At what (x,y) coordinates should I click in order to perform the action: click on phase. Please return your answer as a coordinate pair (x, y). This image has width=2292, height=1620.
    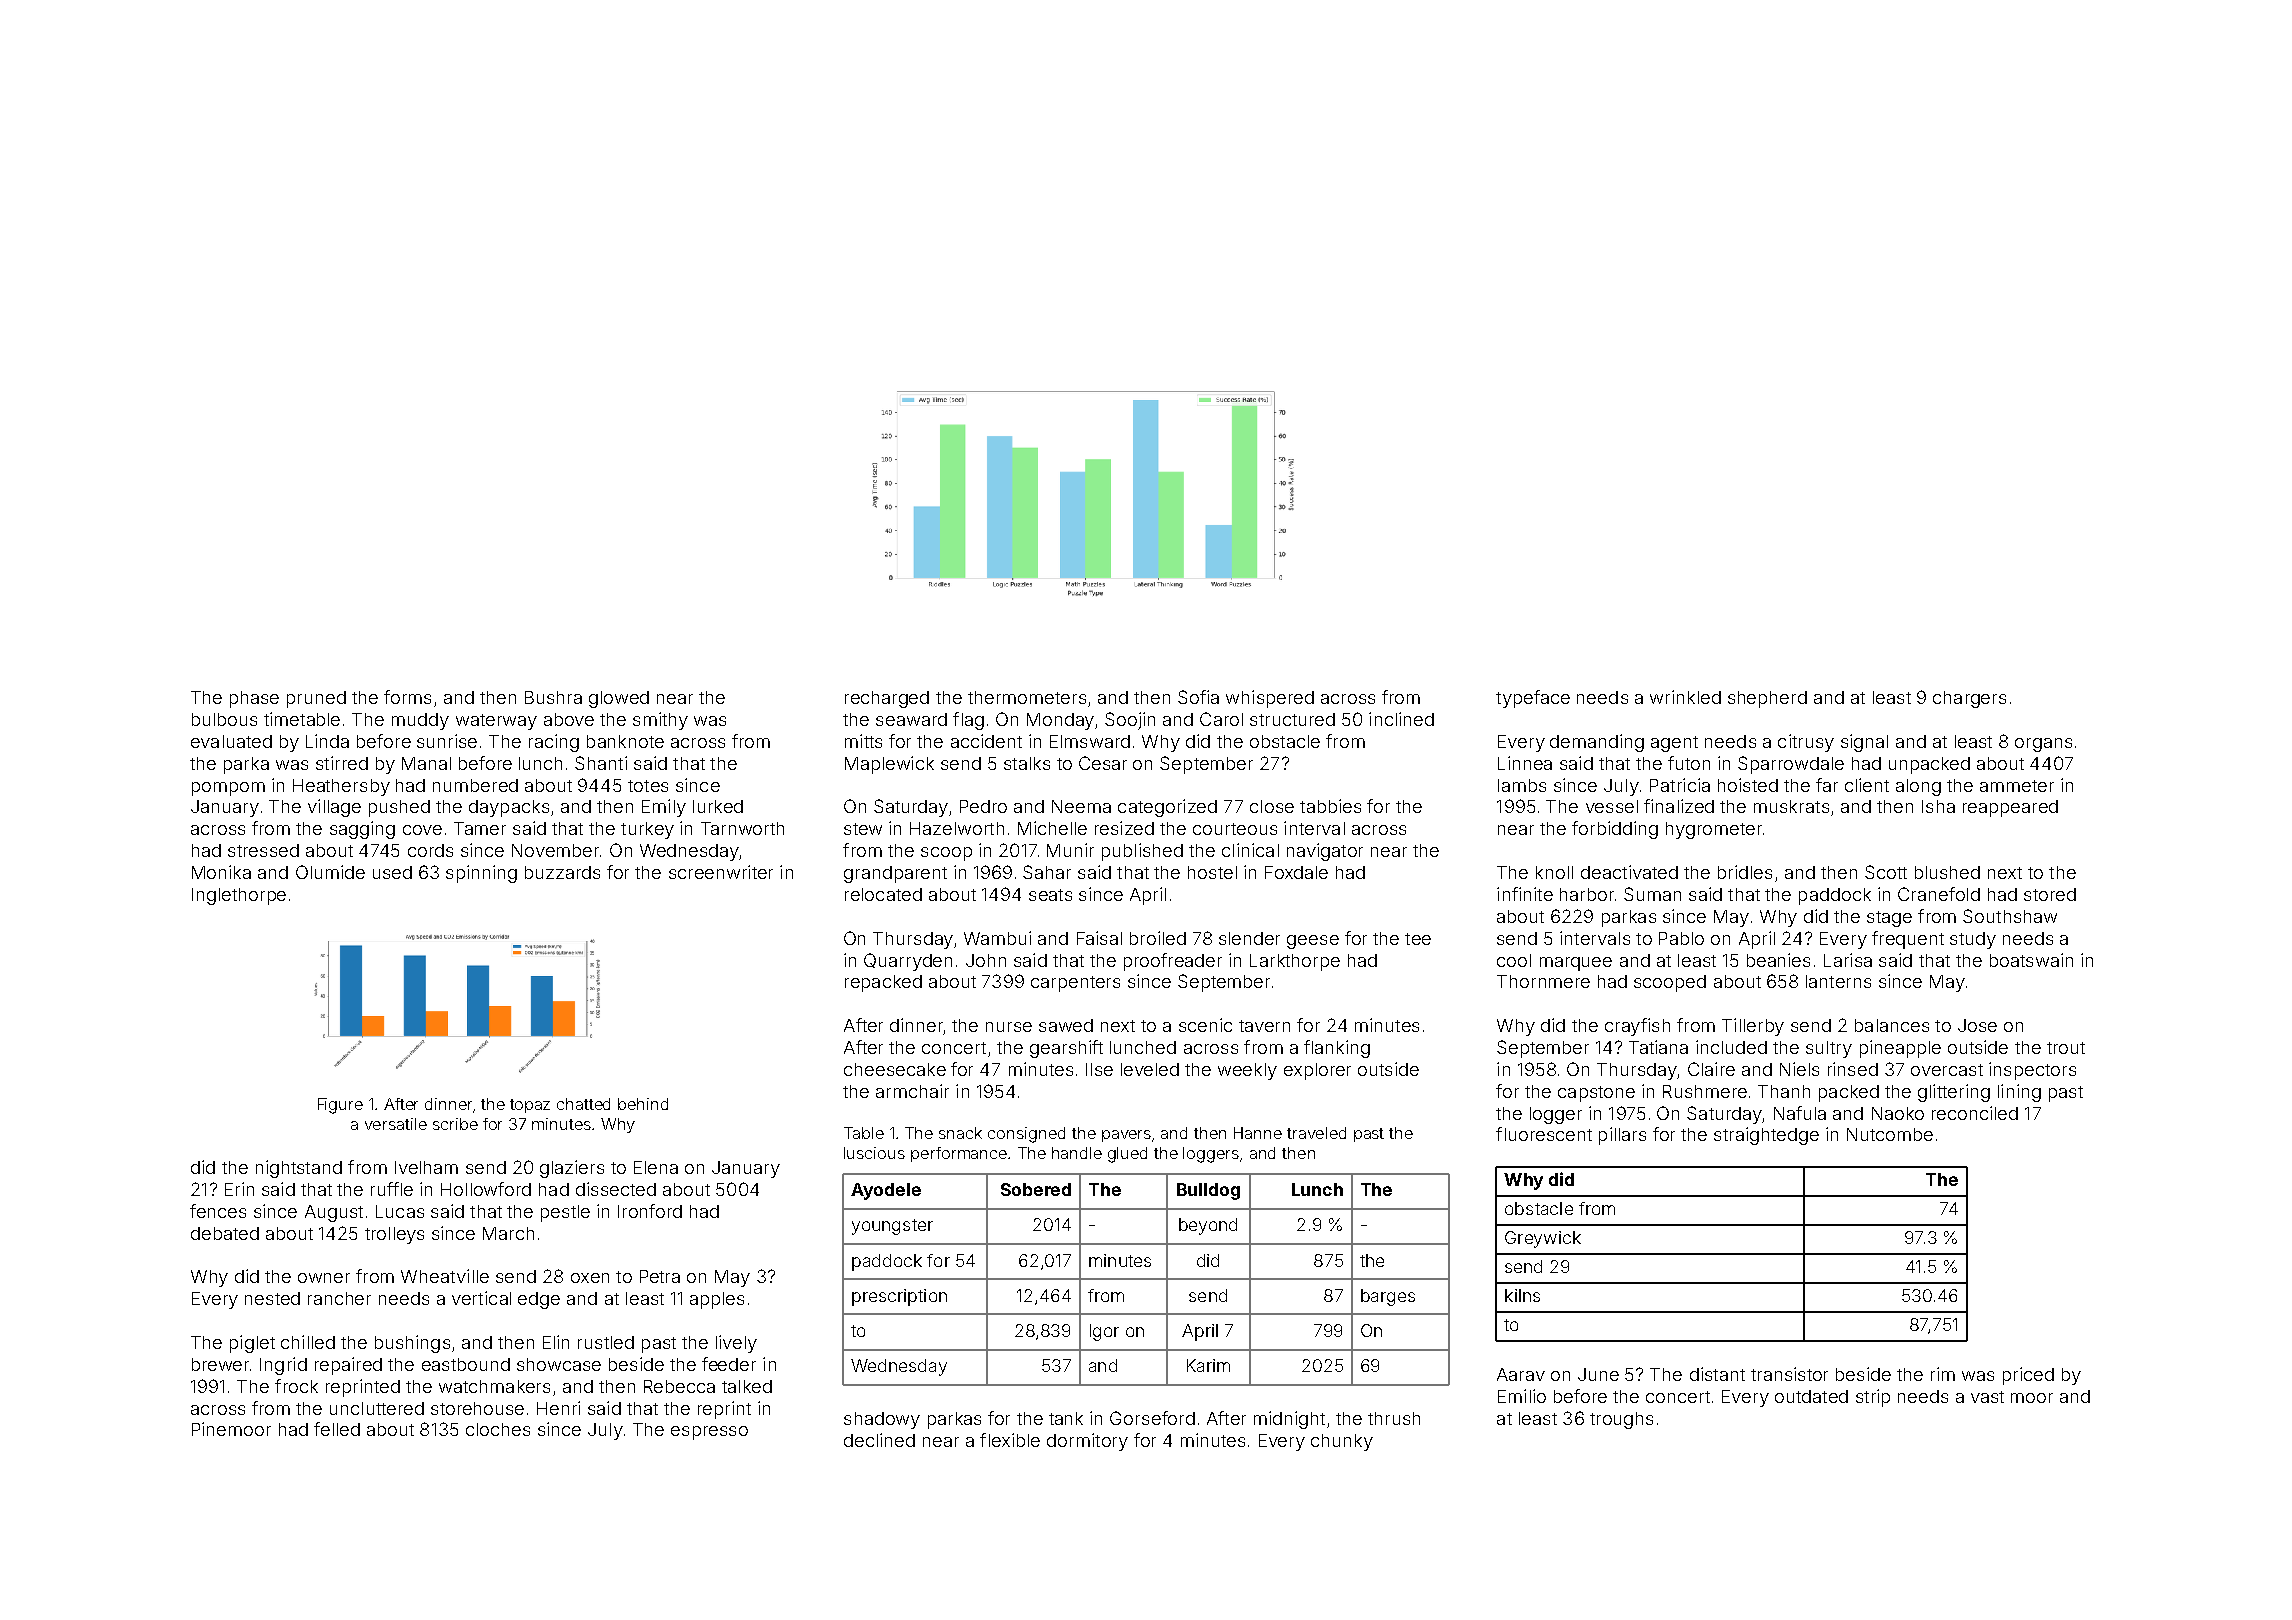
    Looking at the image, I should click on (254, 699).
